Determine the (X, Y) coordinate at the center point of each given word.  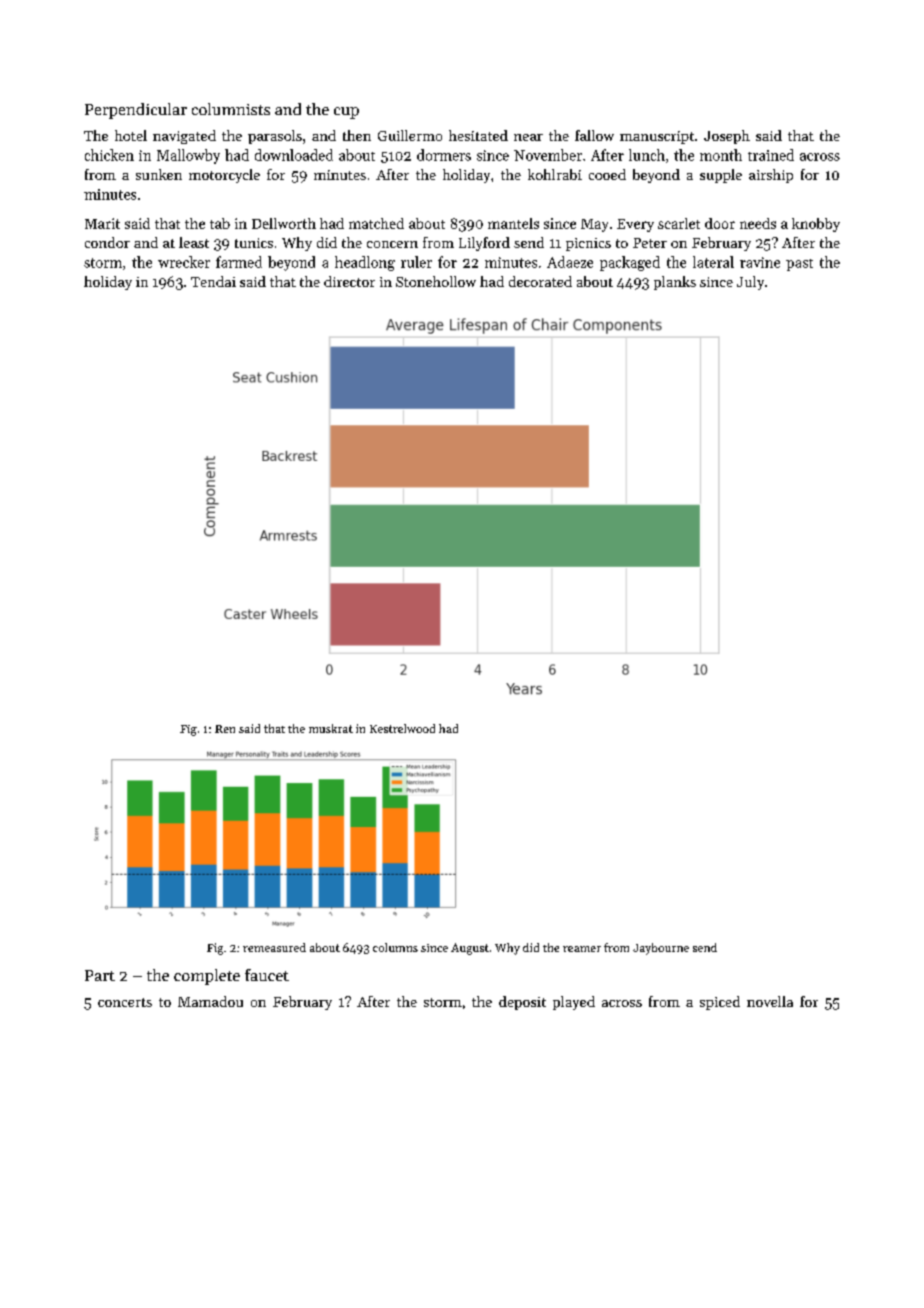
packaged (630, 263)
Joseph (727, 137)
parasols (275, 137)
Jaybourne (661, 949)
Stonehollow (436, 281)
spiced (720, 1003)
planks (675, 283)
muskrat (331, 728)
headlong (365, 263)
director (349, 281)
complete (207, 977)
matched (376, 223)
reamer (582, 949)
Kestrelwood (402, 728)
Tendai (213, 281)
